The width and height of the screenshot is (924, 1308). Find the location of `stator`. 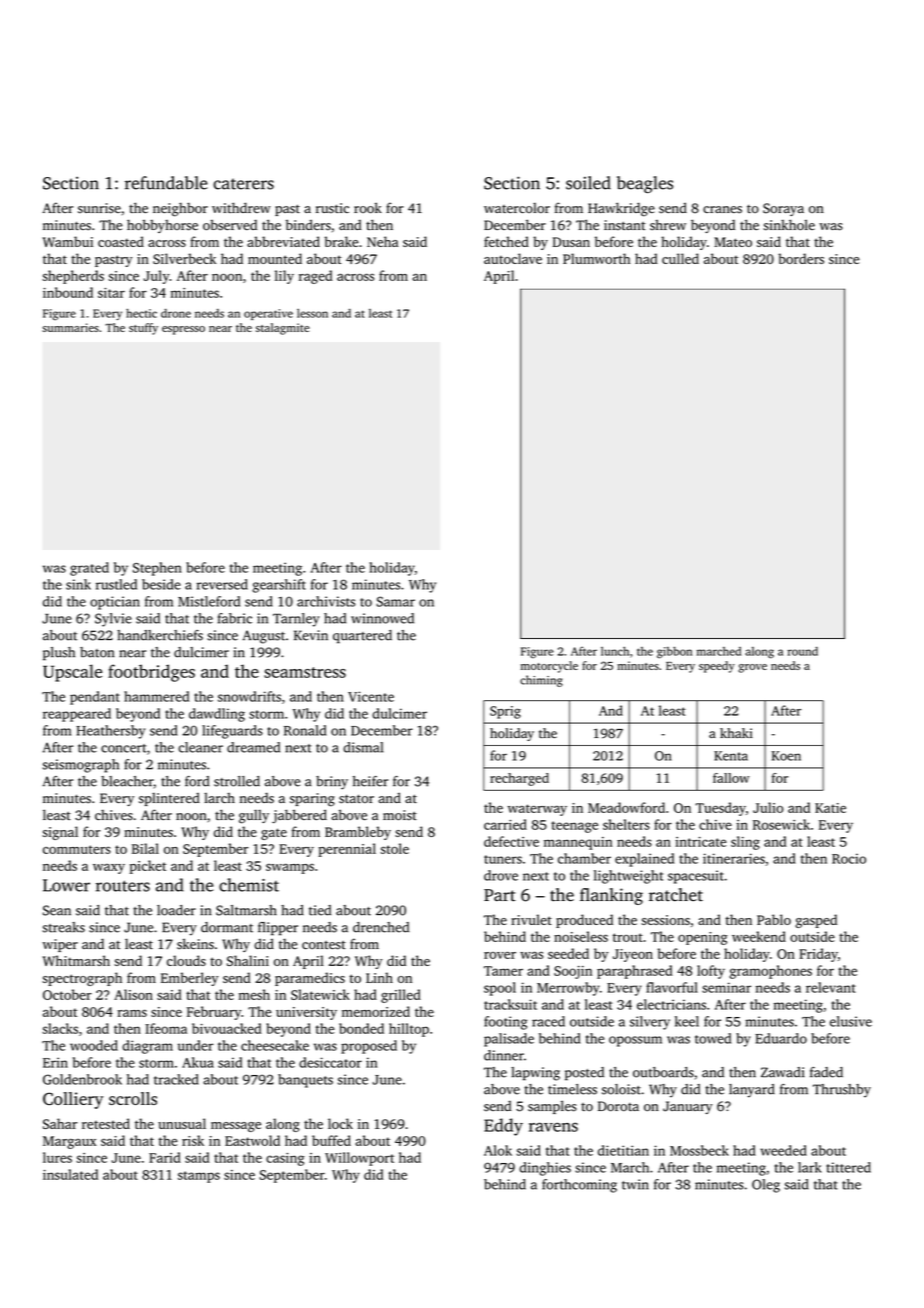

stator is located at coordinates (356, 799).
